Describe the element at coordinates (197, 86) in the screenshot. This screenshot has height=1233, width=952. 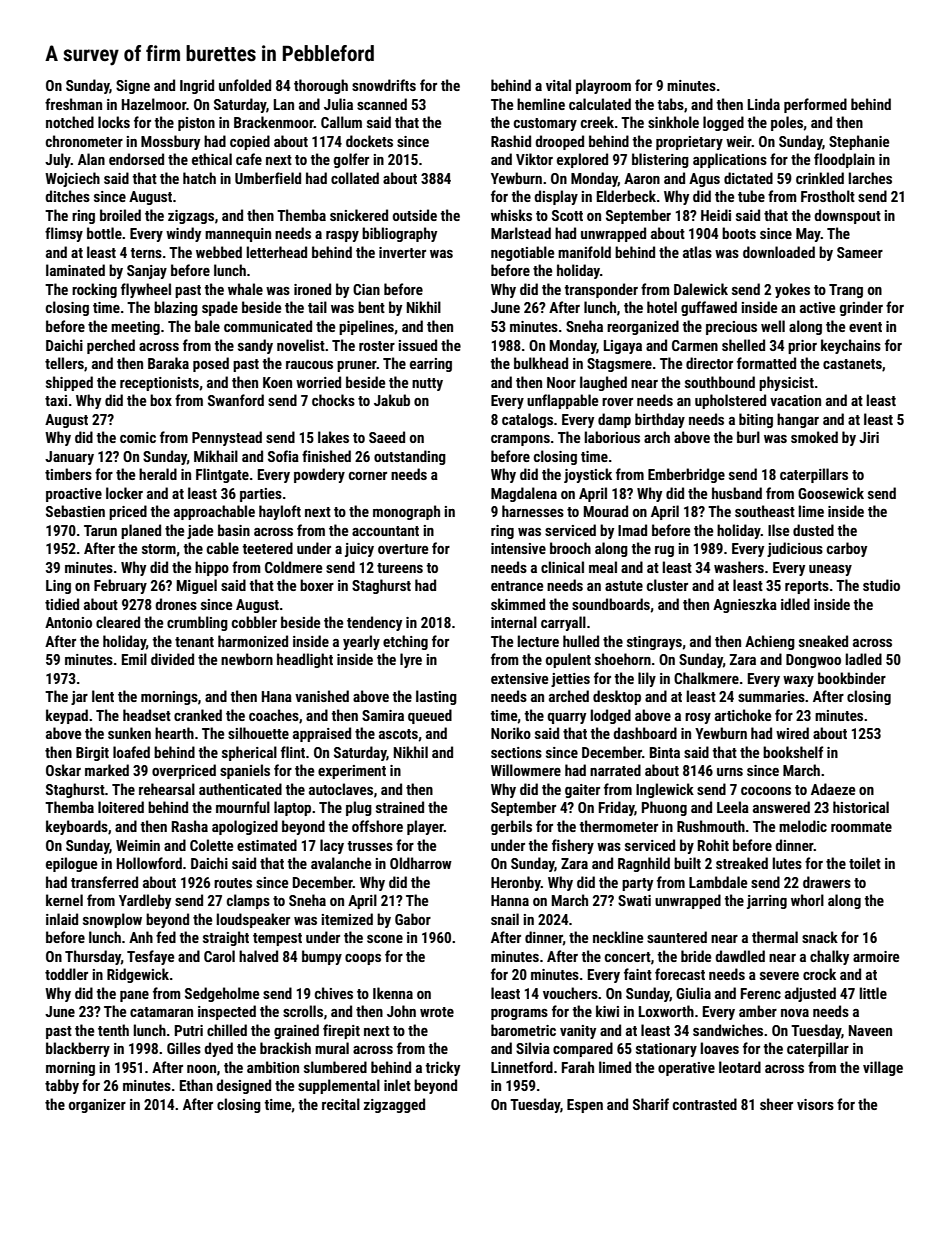
I see `Ingrid` at that location.
